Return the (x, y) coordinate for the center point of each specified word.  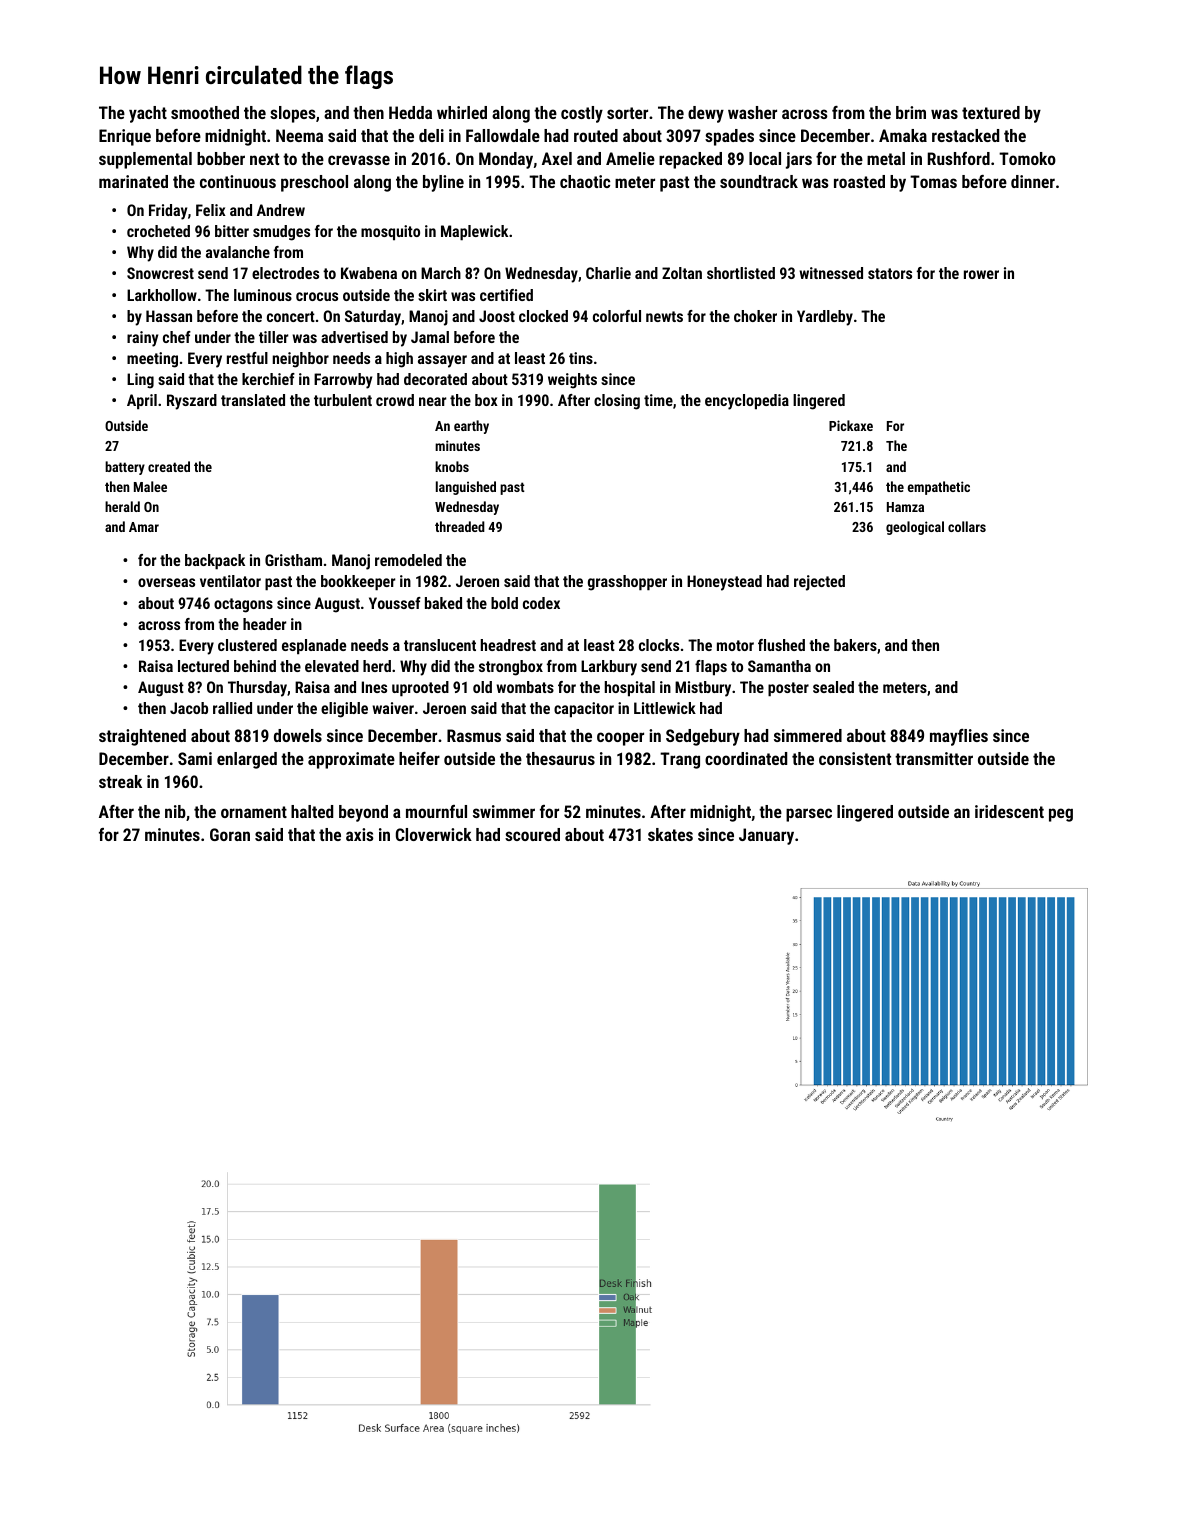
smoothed (205, 112)
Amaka (903, 135)
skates (670, 834)
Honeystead (724, 583)
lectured (203, 666)
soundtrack (759, 181)
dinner (1033, 181)
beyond (363, 813)
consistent (855, 758)
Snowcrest (160, 273)
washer (752, 112)
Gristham (293, 560)
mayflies (959, 737)
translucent (440, 645)
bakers (855, 645)
